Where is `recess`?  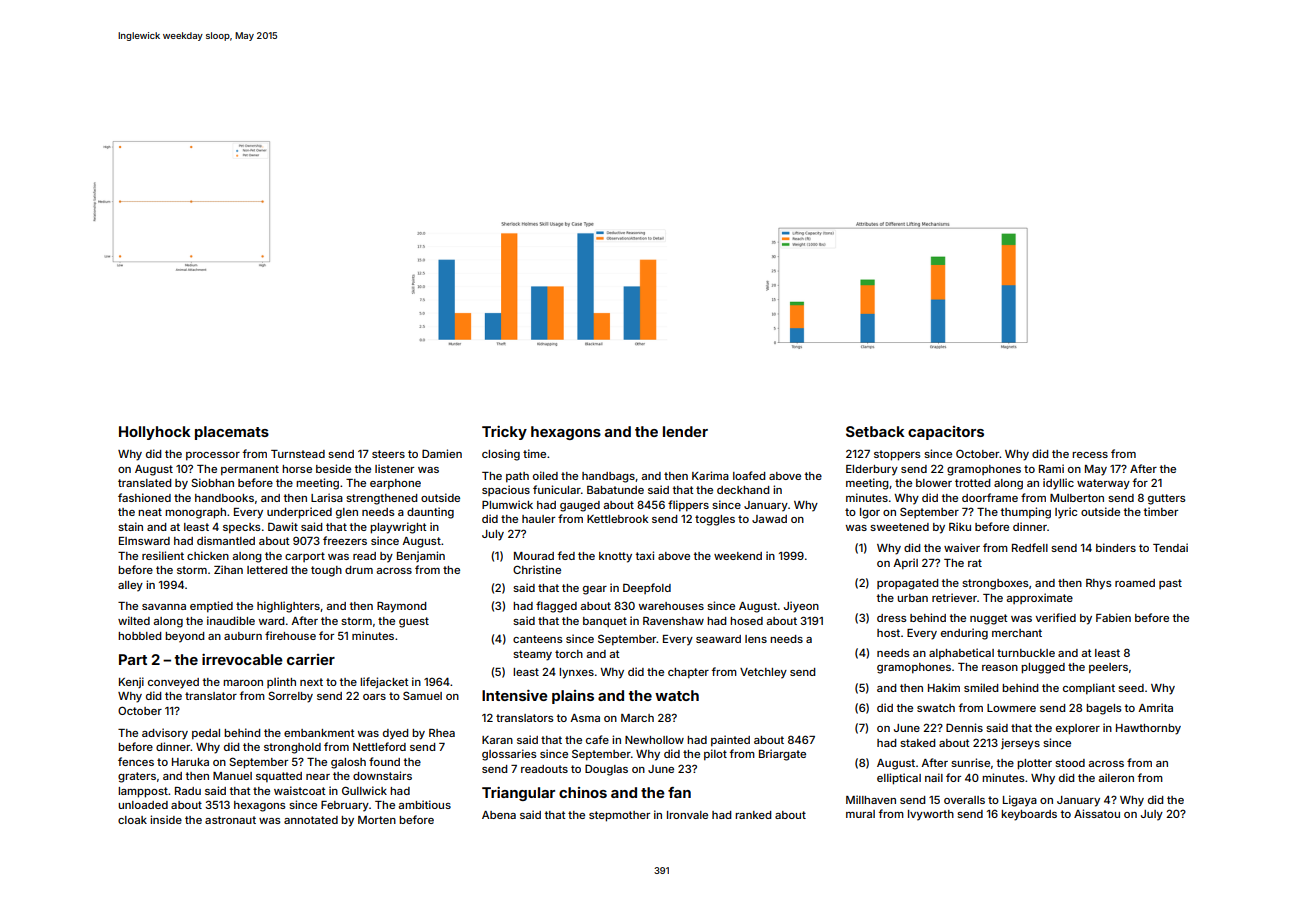 recess is located at coordinates (1090, 455).
